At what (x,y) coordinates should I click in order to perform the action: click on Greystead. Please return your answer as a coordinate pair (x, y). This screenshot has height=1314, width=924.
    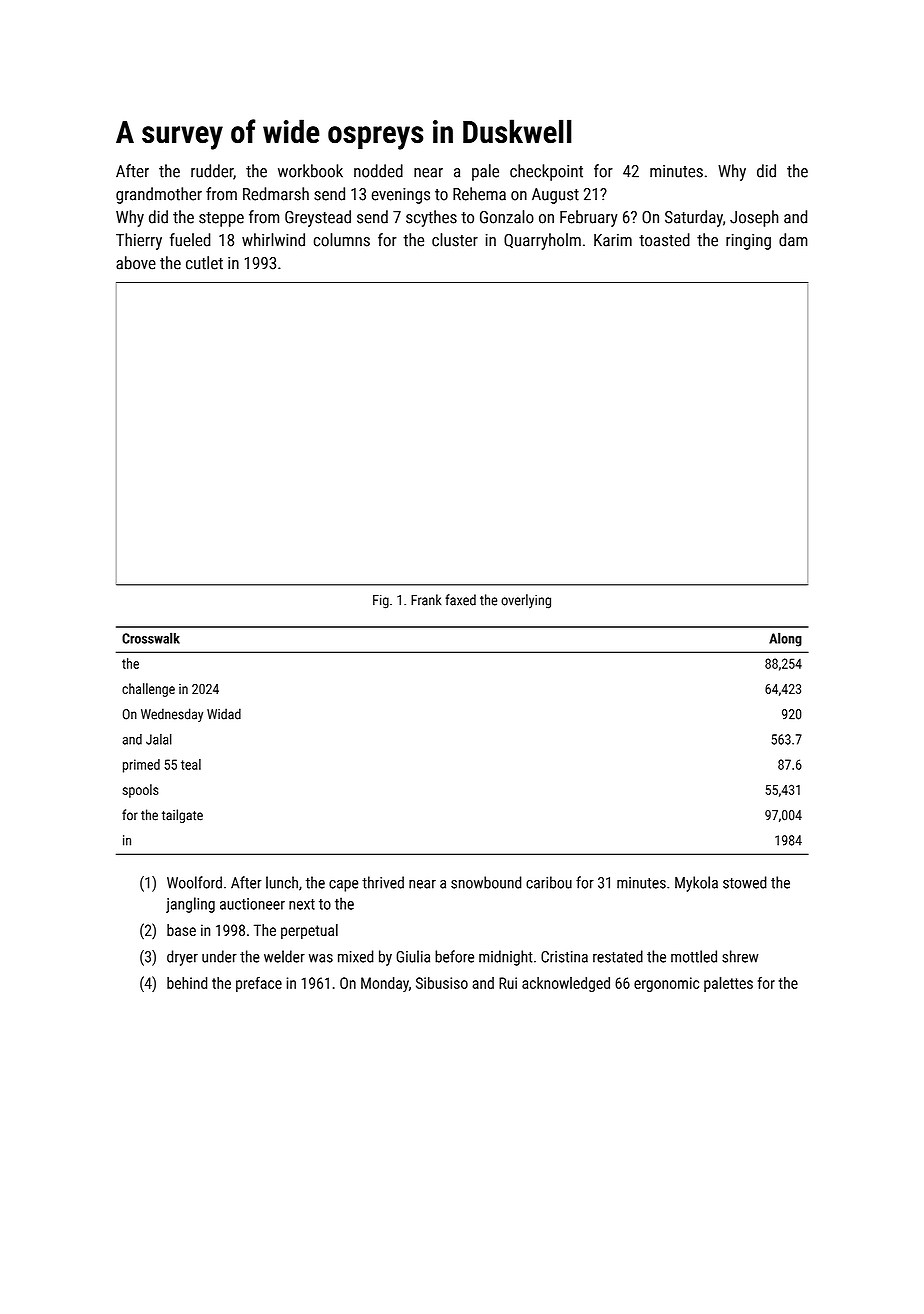
    Looking at the image, I should click on (318, 218).
